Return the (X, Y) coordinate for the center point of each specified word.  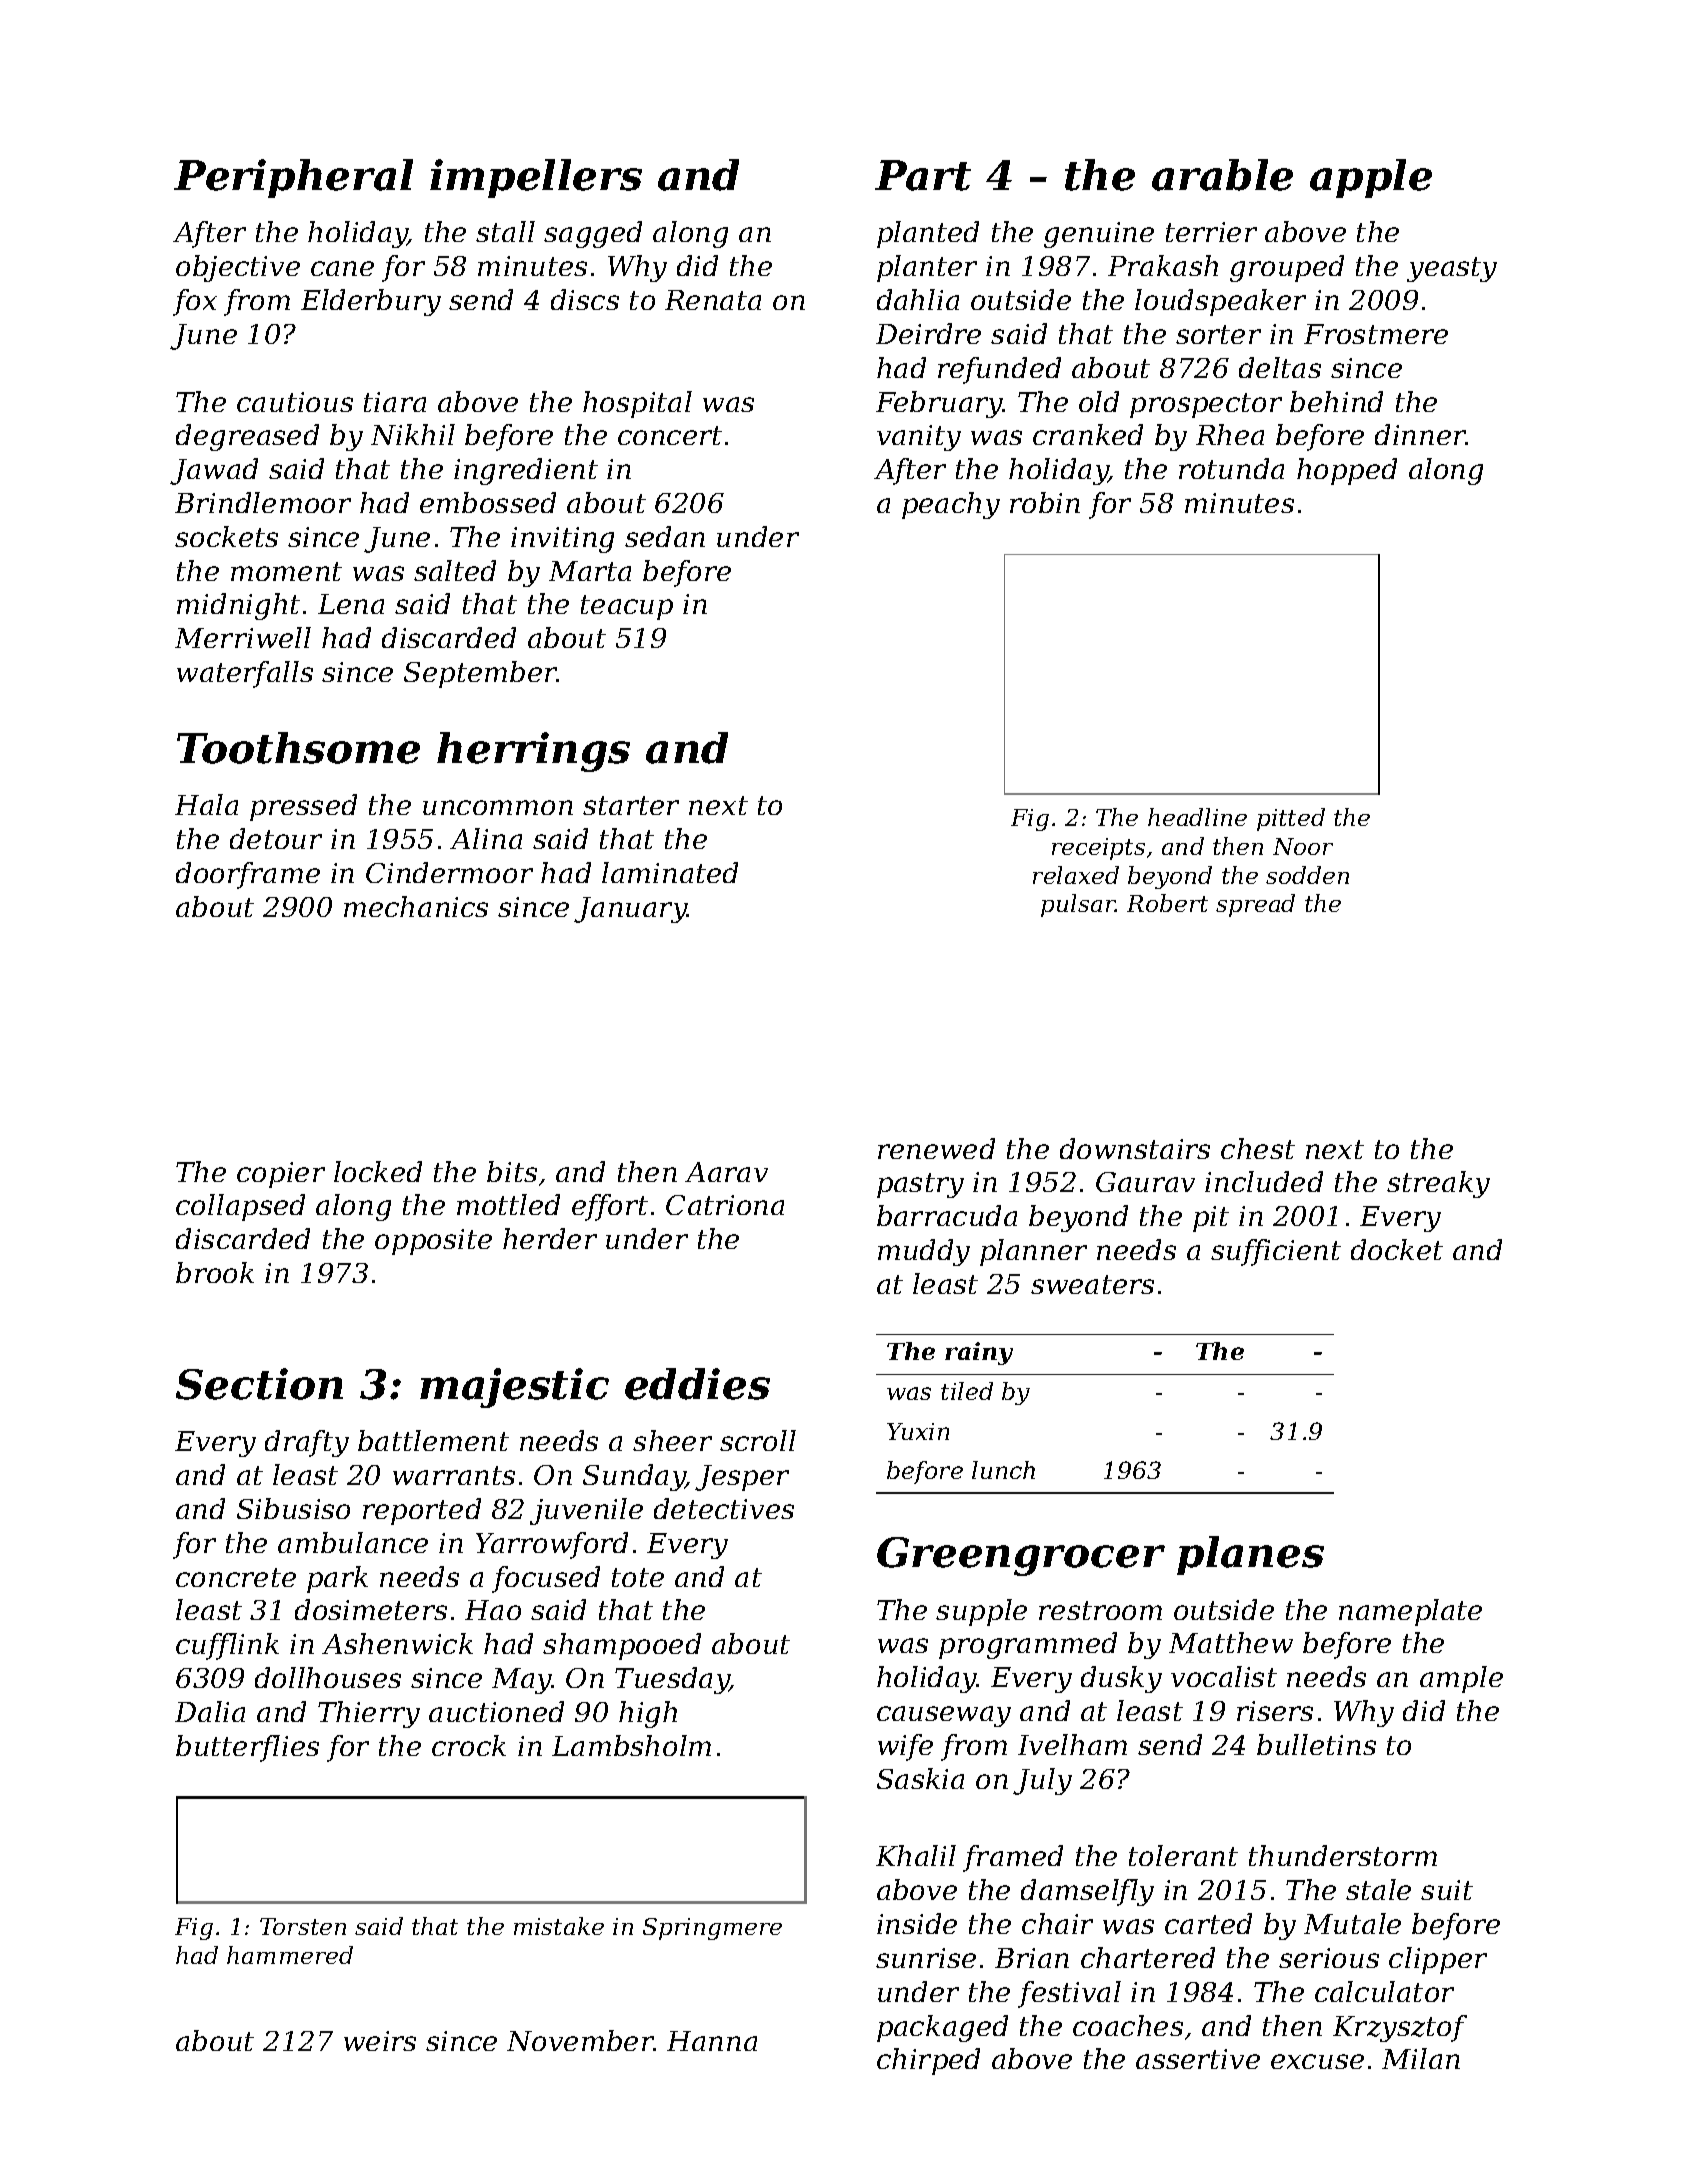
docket (1397, 1249)
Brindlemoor (263, 502)
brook (215, 1272)
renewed (936, 1148)
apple (1371, 178)
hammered (290, 1955)
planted (928, 234)
